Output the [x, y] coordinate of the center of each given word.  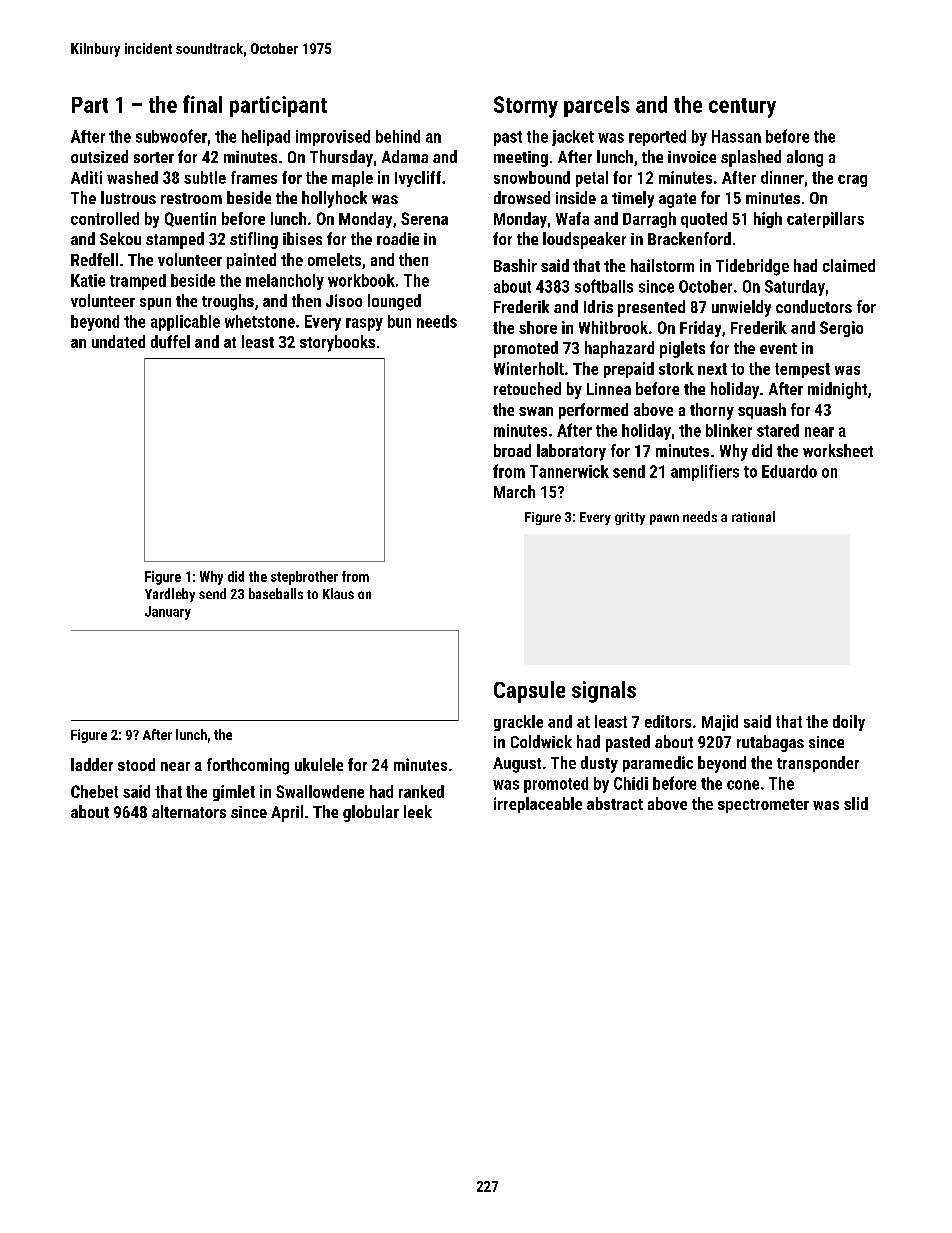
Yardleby [170, 595]
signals [604, 692]
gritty [630, 518]
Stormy [526, 107]
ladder [92, 764]
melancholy [285, 282]
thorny [712, 411]
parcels [597, 106]
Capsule [529, 692]
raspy [364, 324]
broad [512, 450]
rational [753, 516]
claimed [849, 265]
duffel [170, 341]
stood [136, 764]
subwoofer [171, 136]
